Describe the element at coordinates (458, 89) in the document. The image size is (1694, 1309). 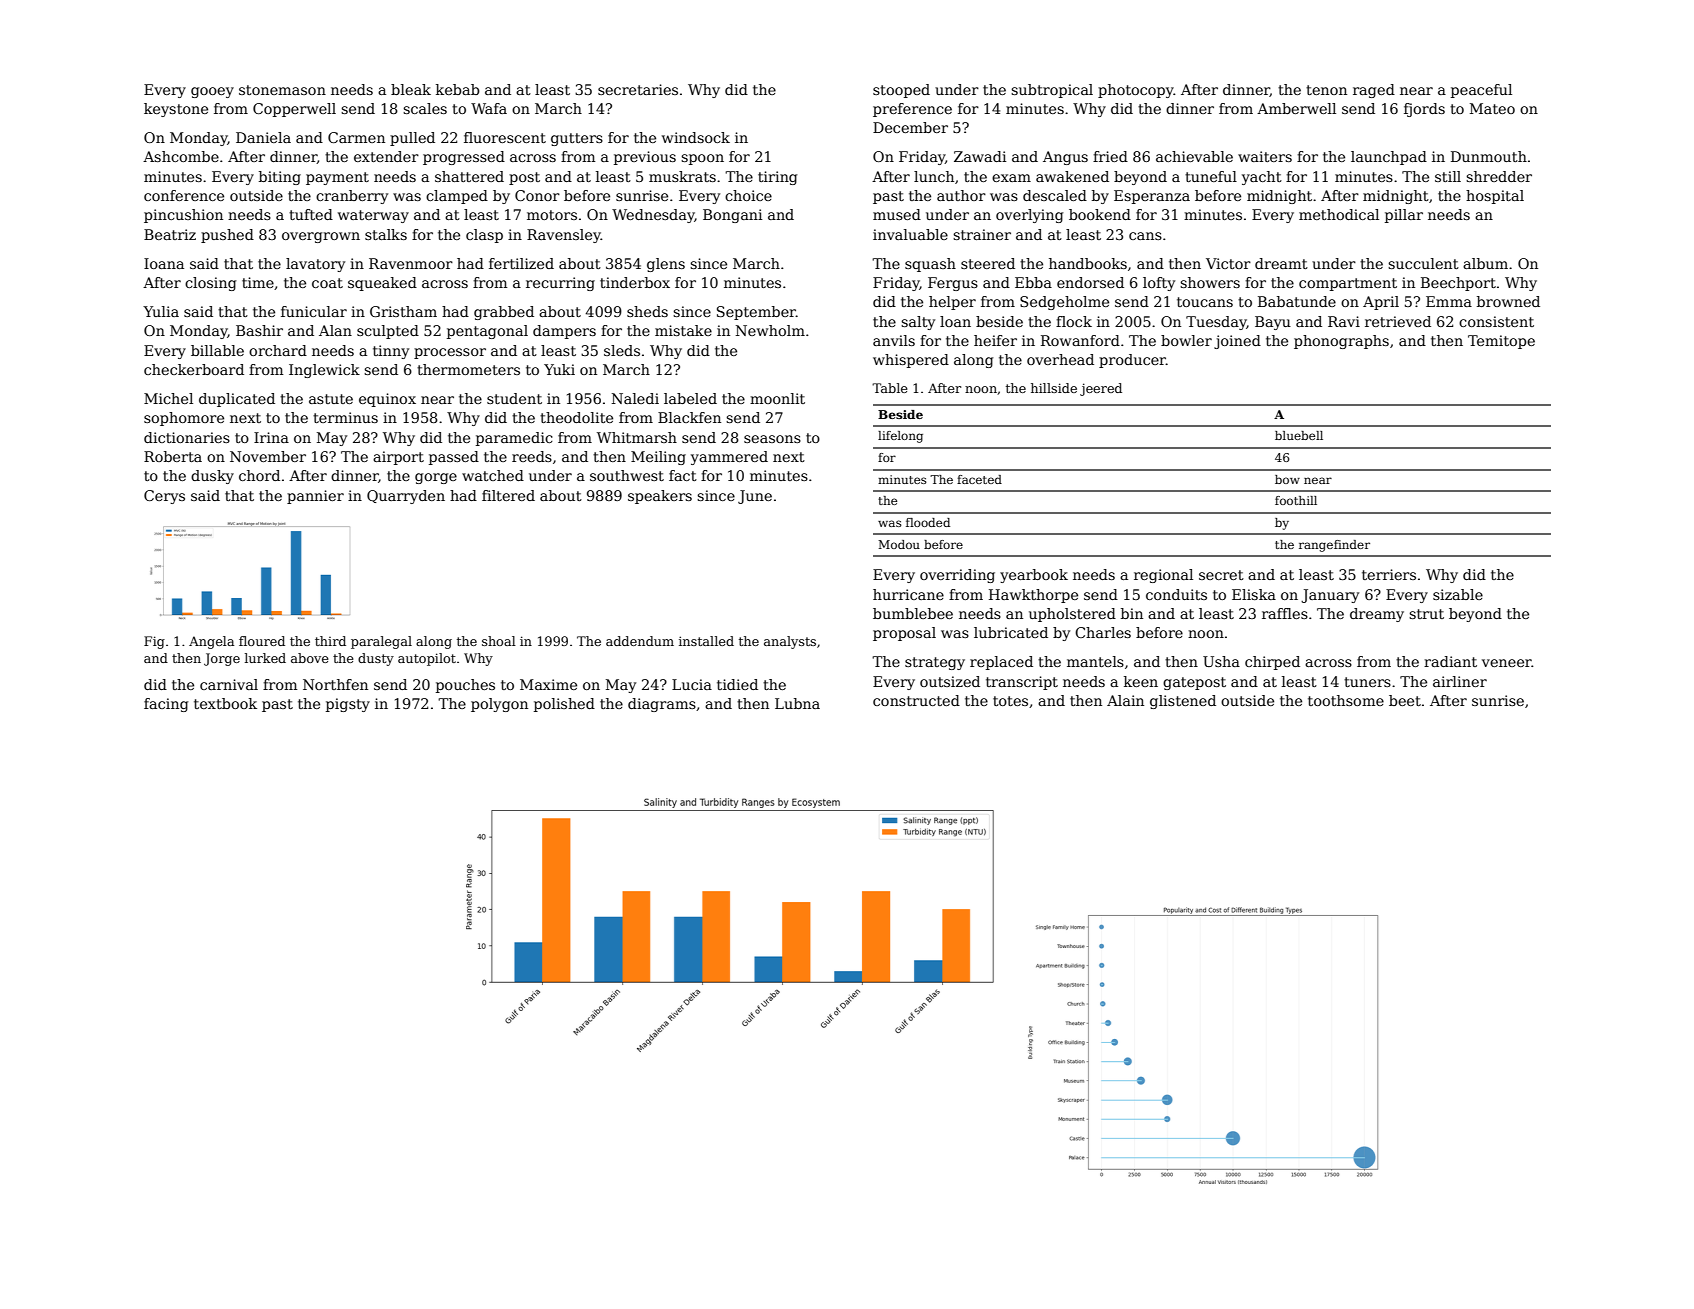
I see `kebab` at that location.
